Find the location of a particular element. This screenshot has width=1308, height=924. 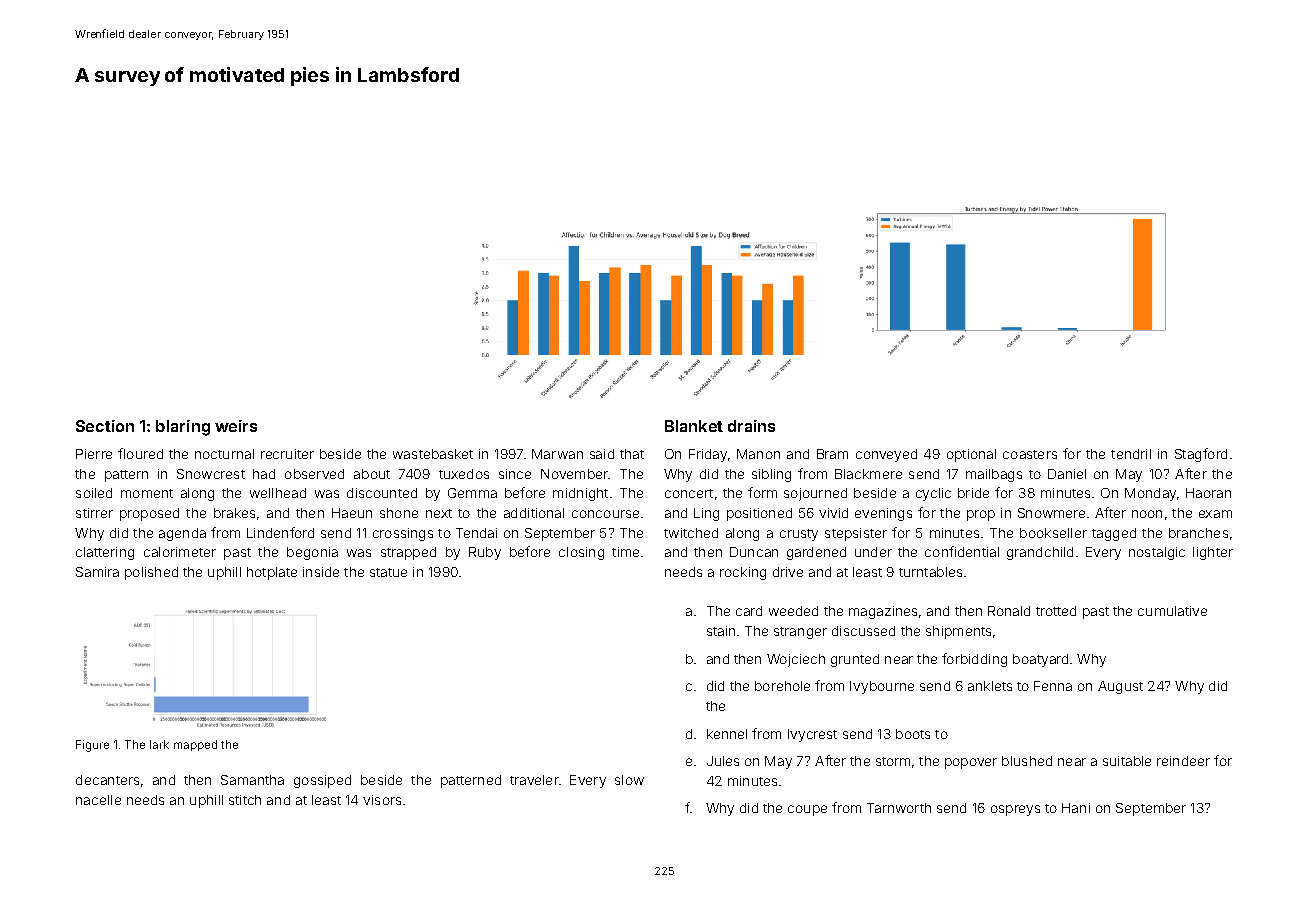

Manon is located at coordinates (758, 454).
